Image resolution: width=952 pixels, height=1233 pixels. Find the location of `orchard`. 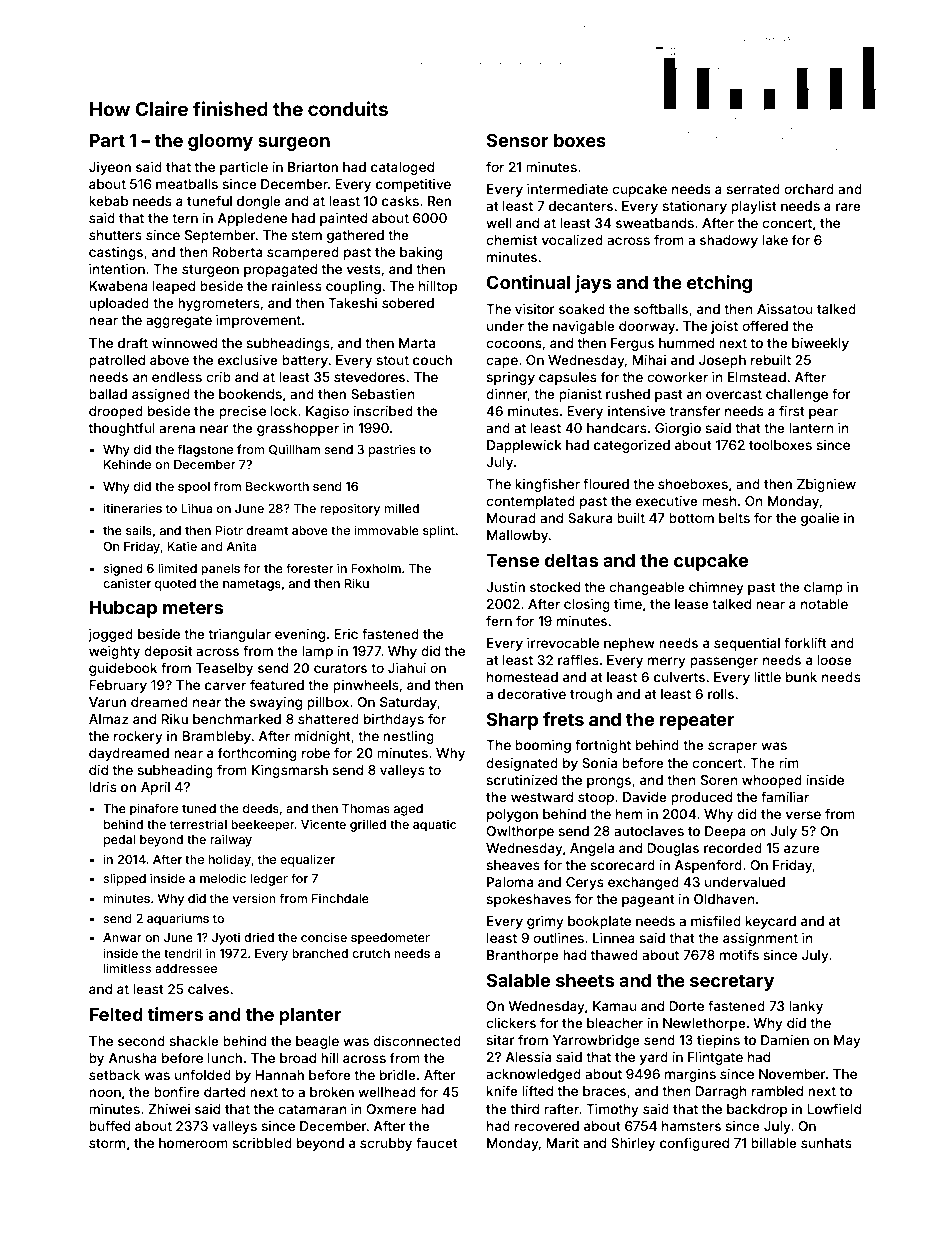

orchard is located at coordinates (809, 189).
